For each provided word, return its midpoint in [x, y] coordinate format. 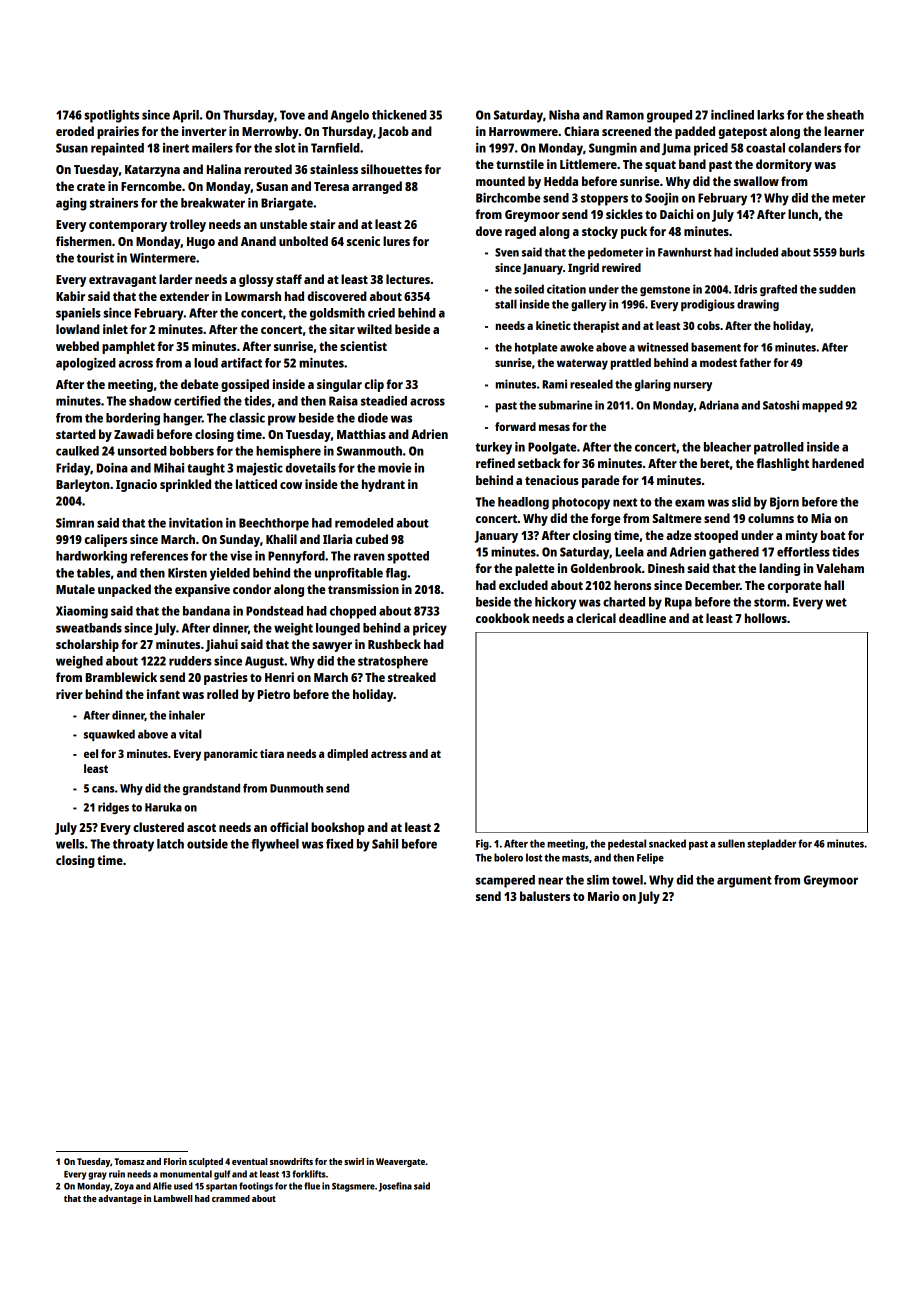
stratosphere [393, 662]
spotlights [111, 116]
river [69, 694]
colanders [815, 148]
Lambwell [173, 1198]
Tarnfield [335, 148]
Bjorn [784, 503]
